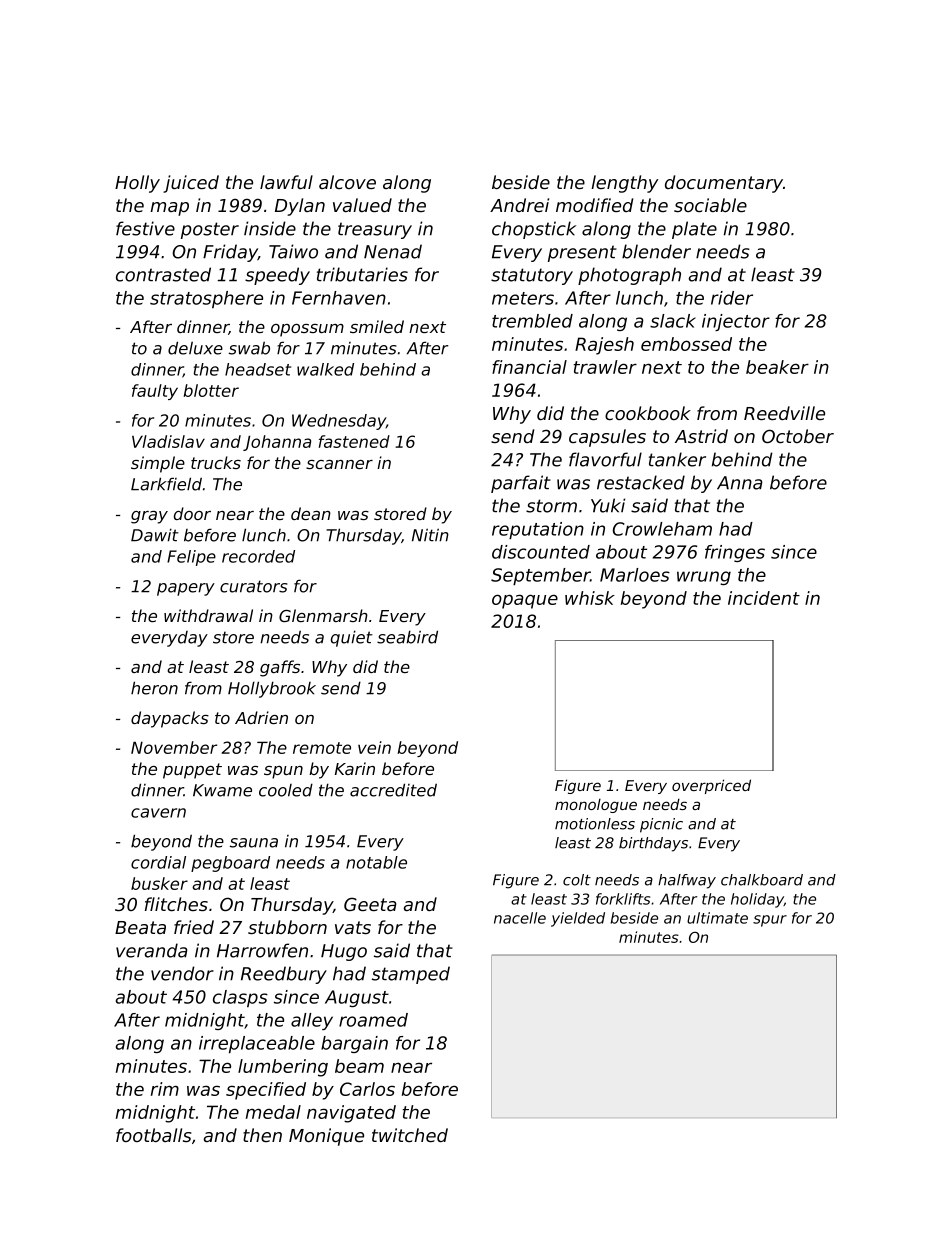 Image resolution: width=952 pixels, height=1233 pixels. What do you see at coordinates (222, 790) in the screenshot?
I see `Kwame` at bounding box center [222, 790].
